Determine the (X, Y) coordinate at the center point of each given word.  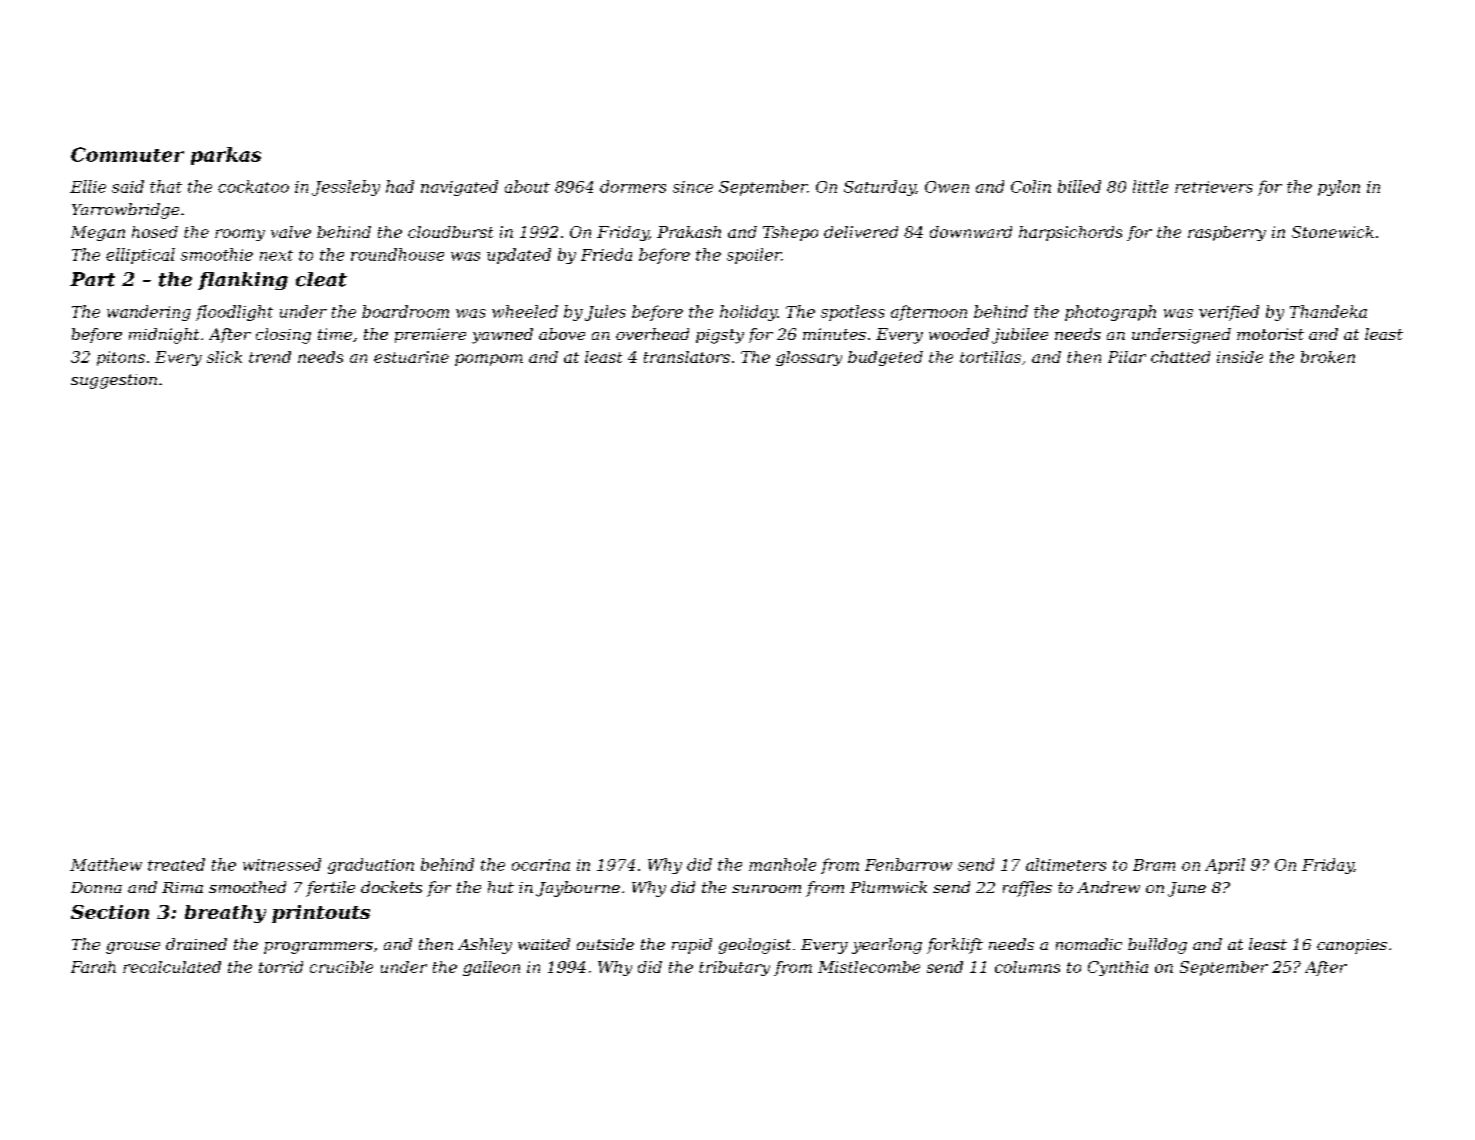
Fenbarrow (908, 864)
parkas (226, 156)
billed (1079, 186)
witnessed (282, 864)
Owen (947, 187)
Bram (1154, 865)
